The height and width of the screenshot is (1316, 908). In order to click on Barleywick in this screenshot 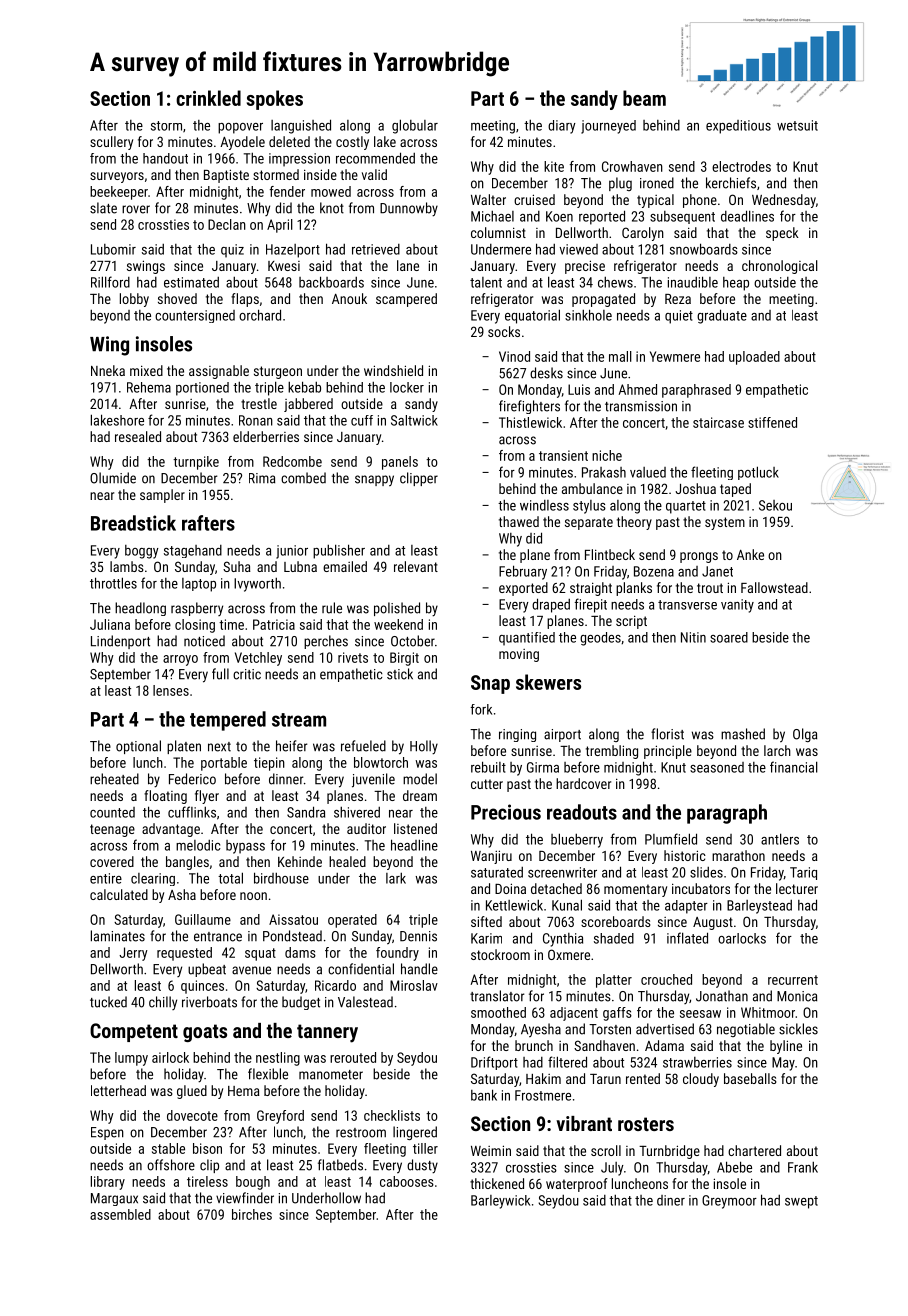, I will do `click(500, 1202)`.
